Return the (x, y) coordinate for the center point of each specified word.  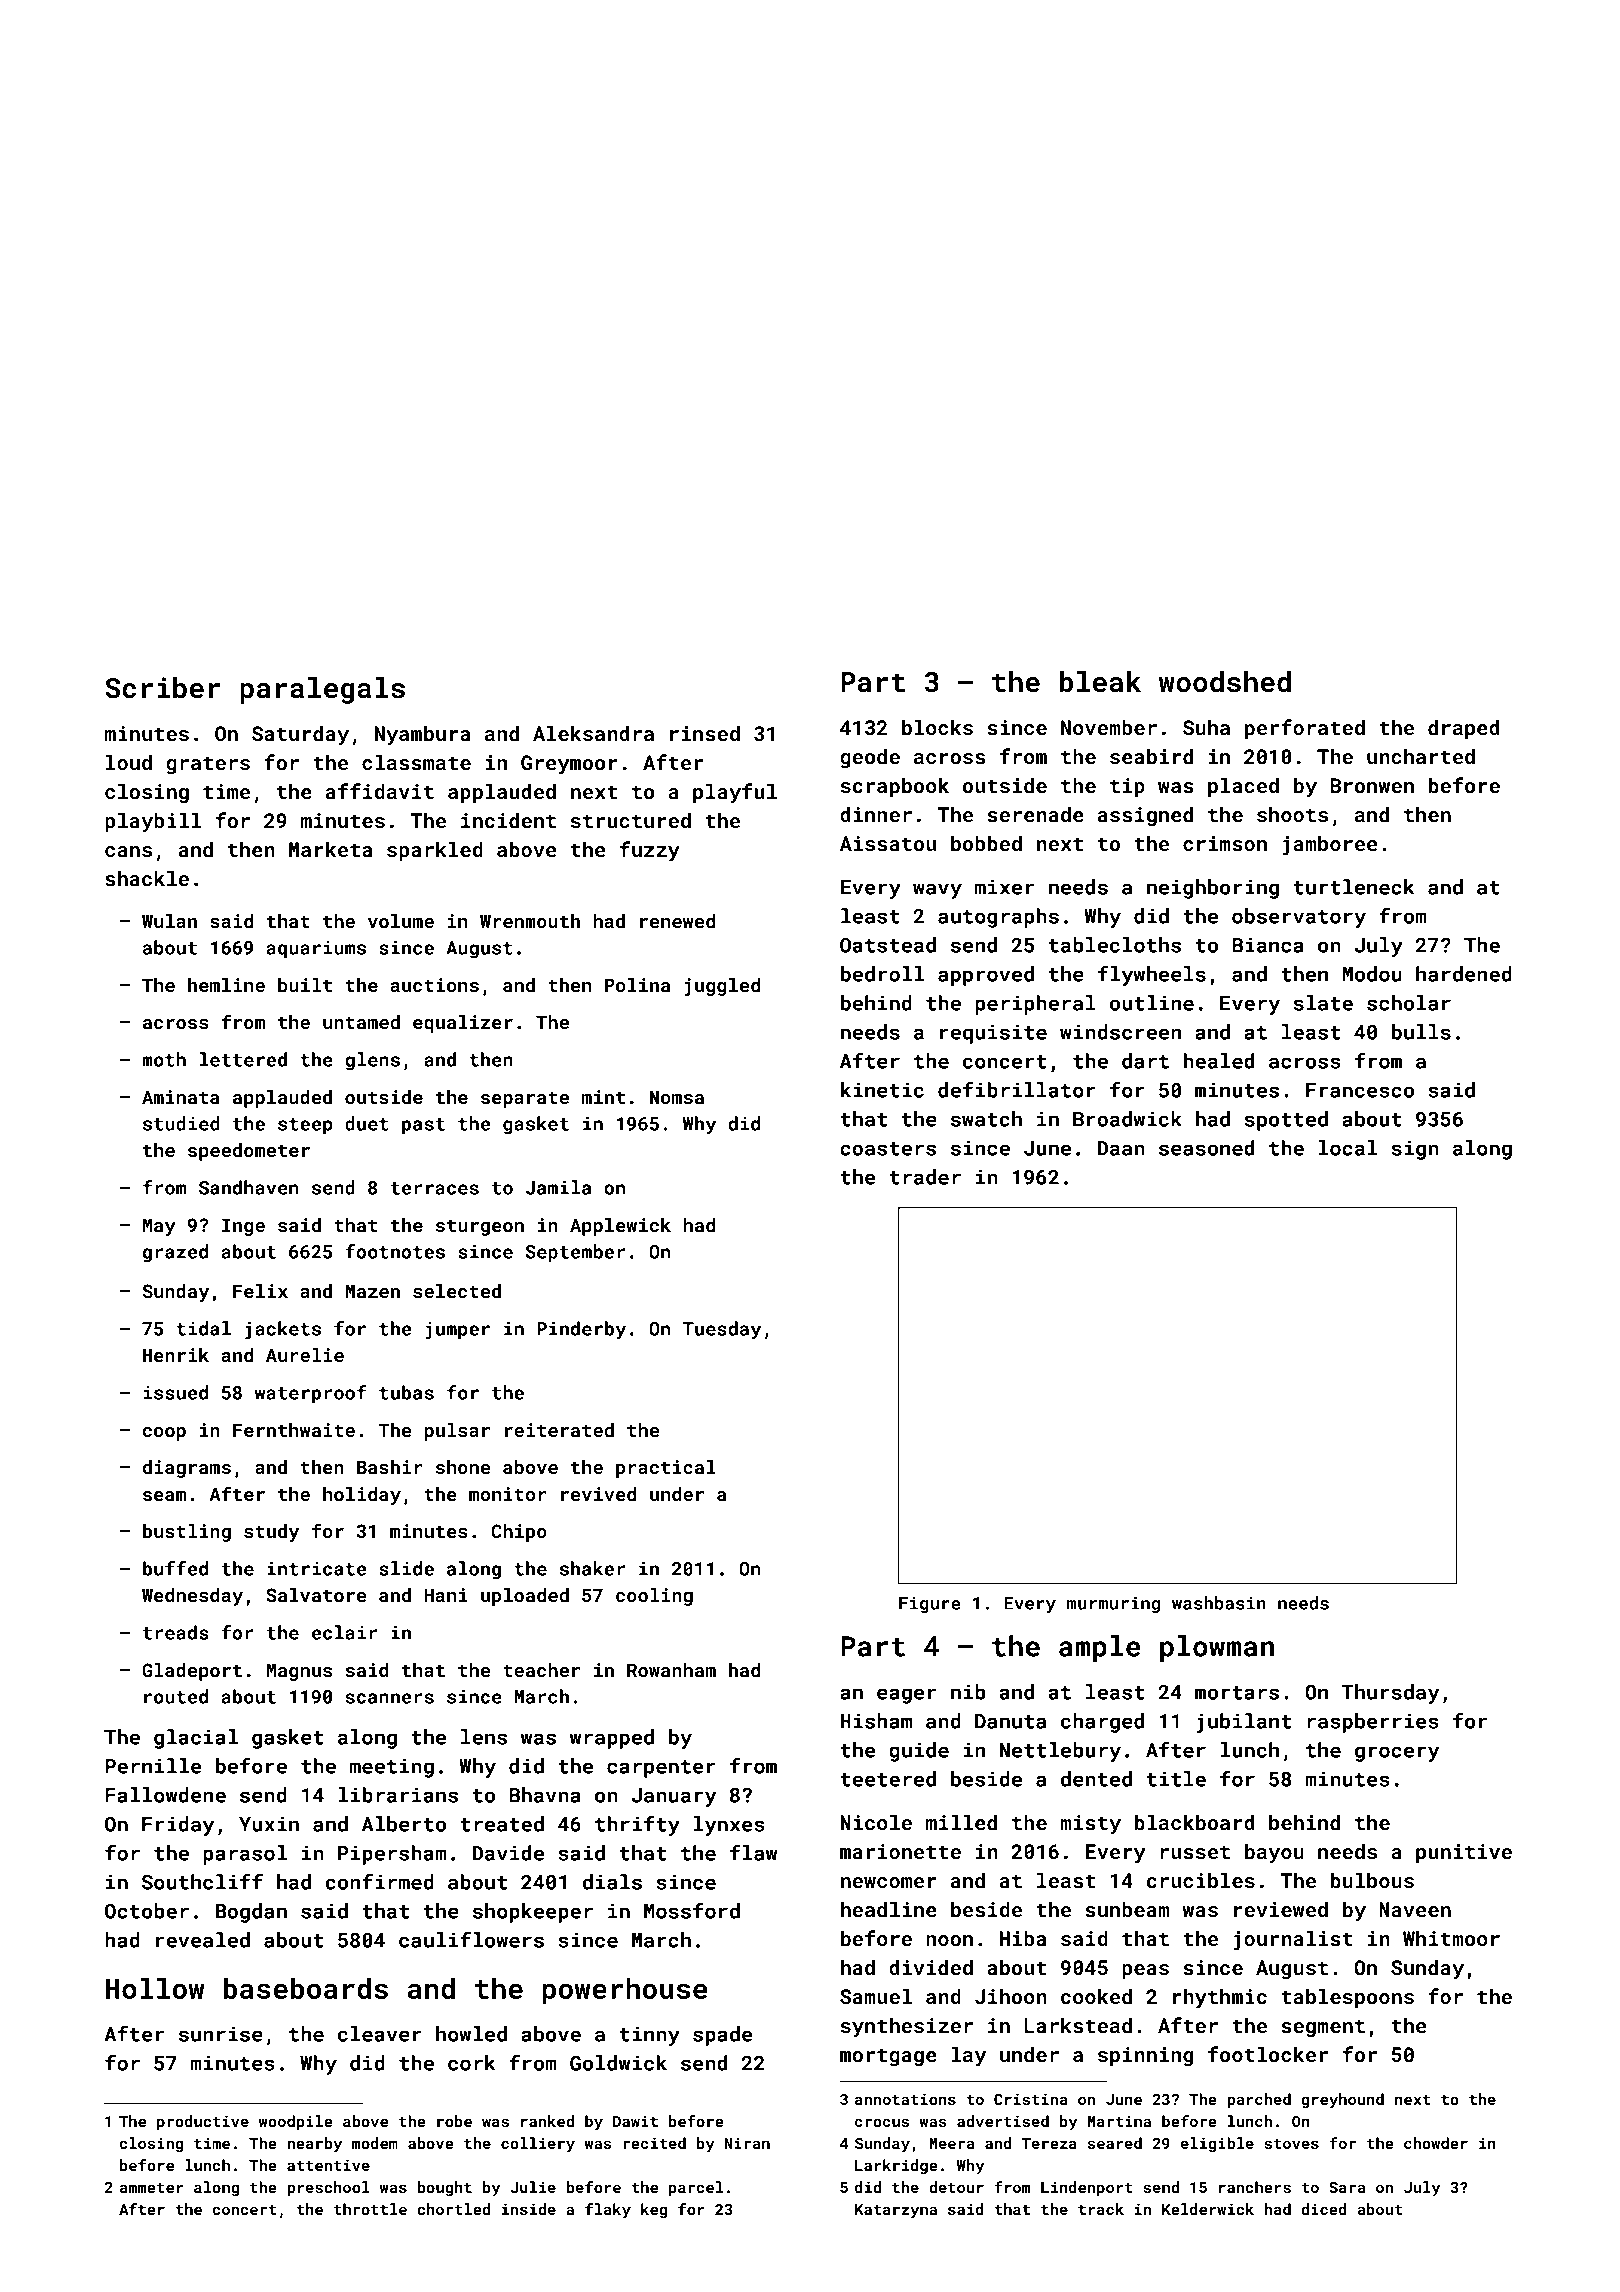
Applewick (620, 1227)
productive (203, 2122)
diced (1324, 2209)
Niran (747, 2143)
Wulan (169, 921)
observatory (1299, 918)
